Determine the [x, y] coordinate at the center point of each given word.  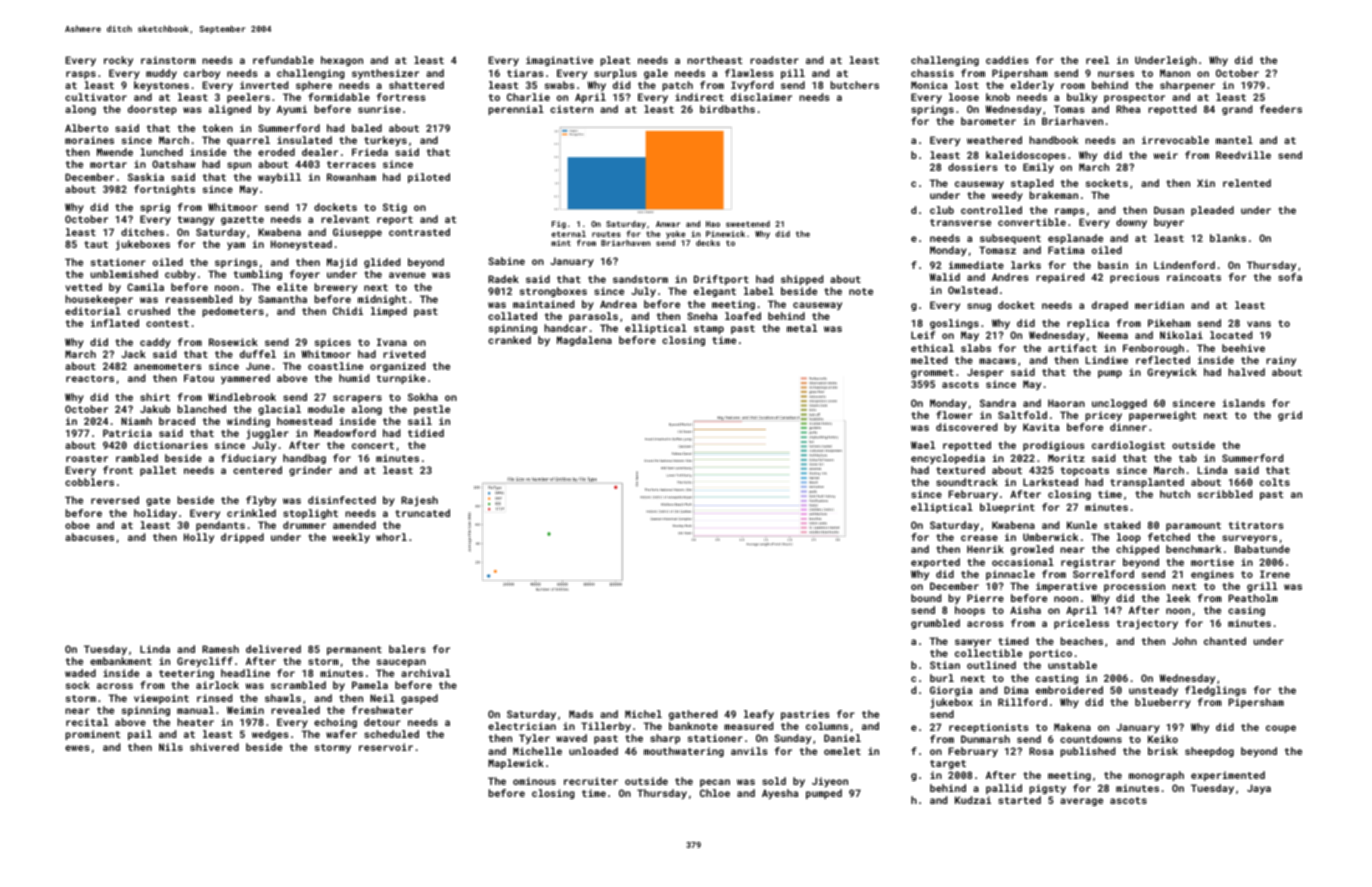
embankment [121, 661]
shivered [214, 747]
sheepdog [1209, 752]
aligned [230, 110]
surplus [615, 74]
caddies [1007, 60]
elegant [715, 292]
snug [979, 307]
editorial [93, 311]
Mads [581, 714]
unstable [1072, 665]
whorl [391, 537]
